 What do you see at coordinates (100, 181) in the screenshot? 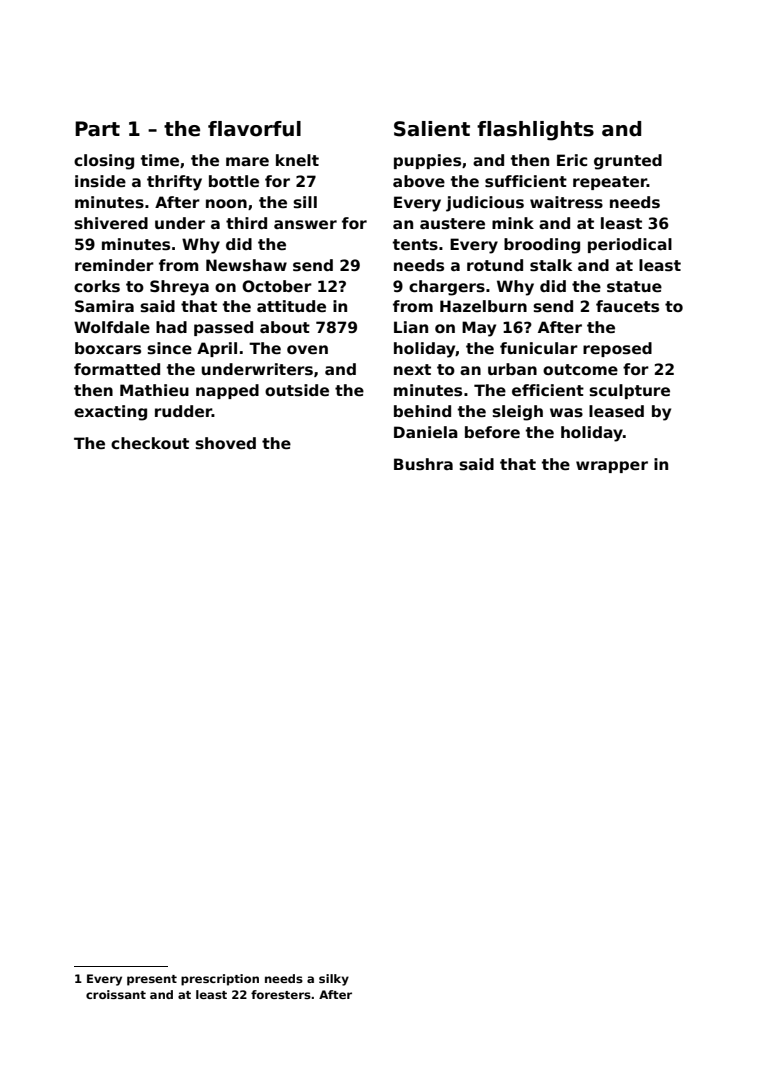
I see `inside` at bounding box center [100, 181].
